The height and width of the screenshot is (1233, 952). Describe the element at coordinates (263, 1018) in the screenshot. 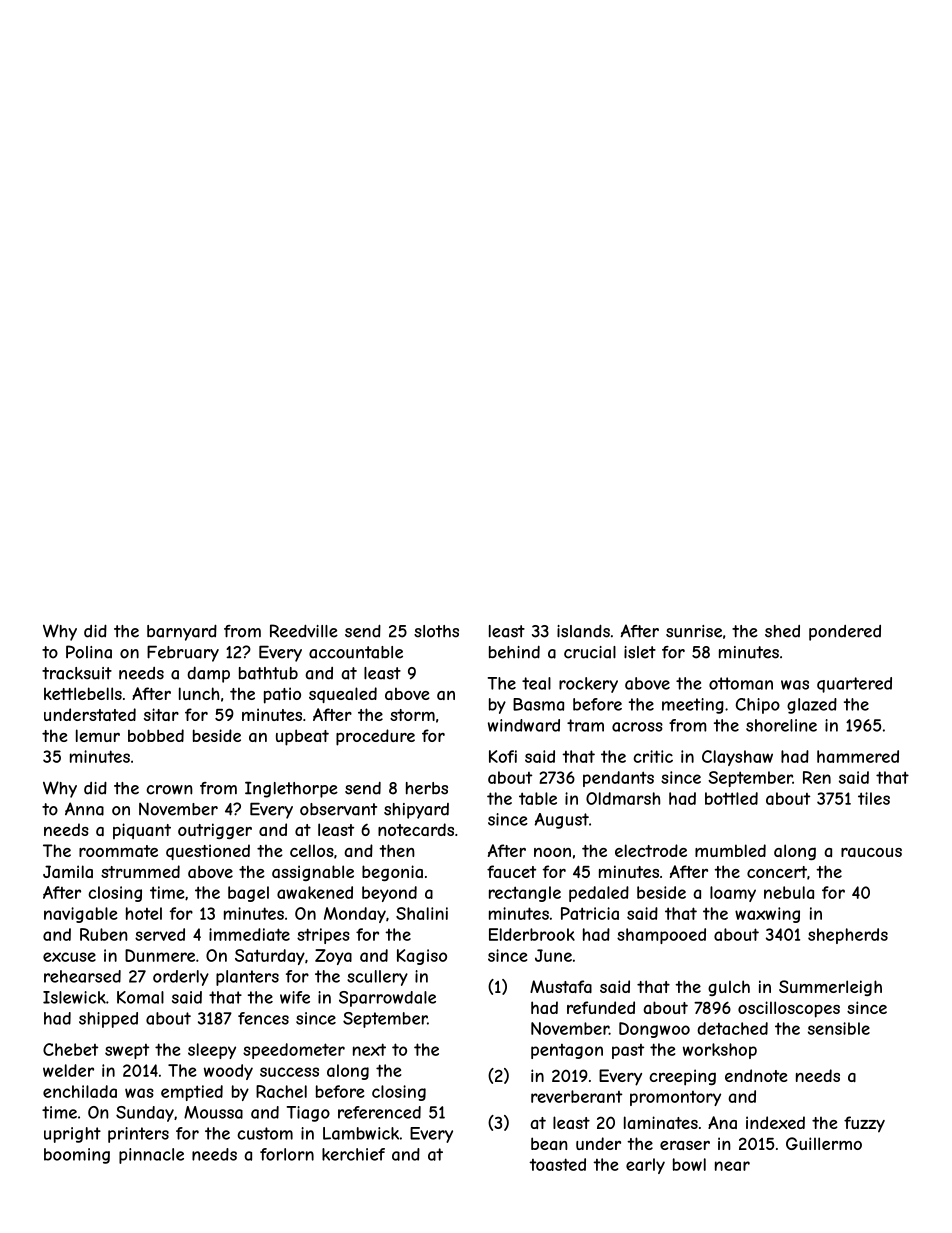

I see `fences` at that location.
